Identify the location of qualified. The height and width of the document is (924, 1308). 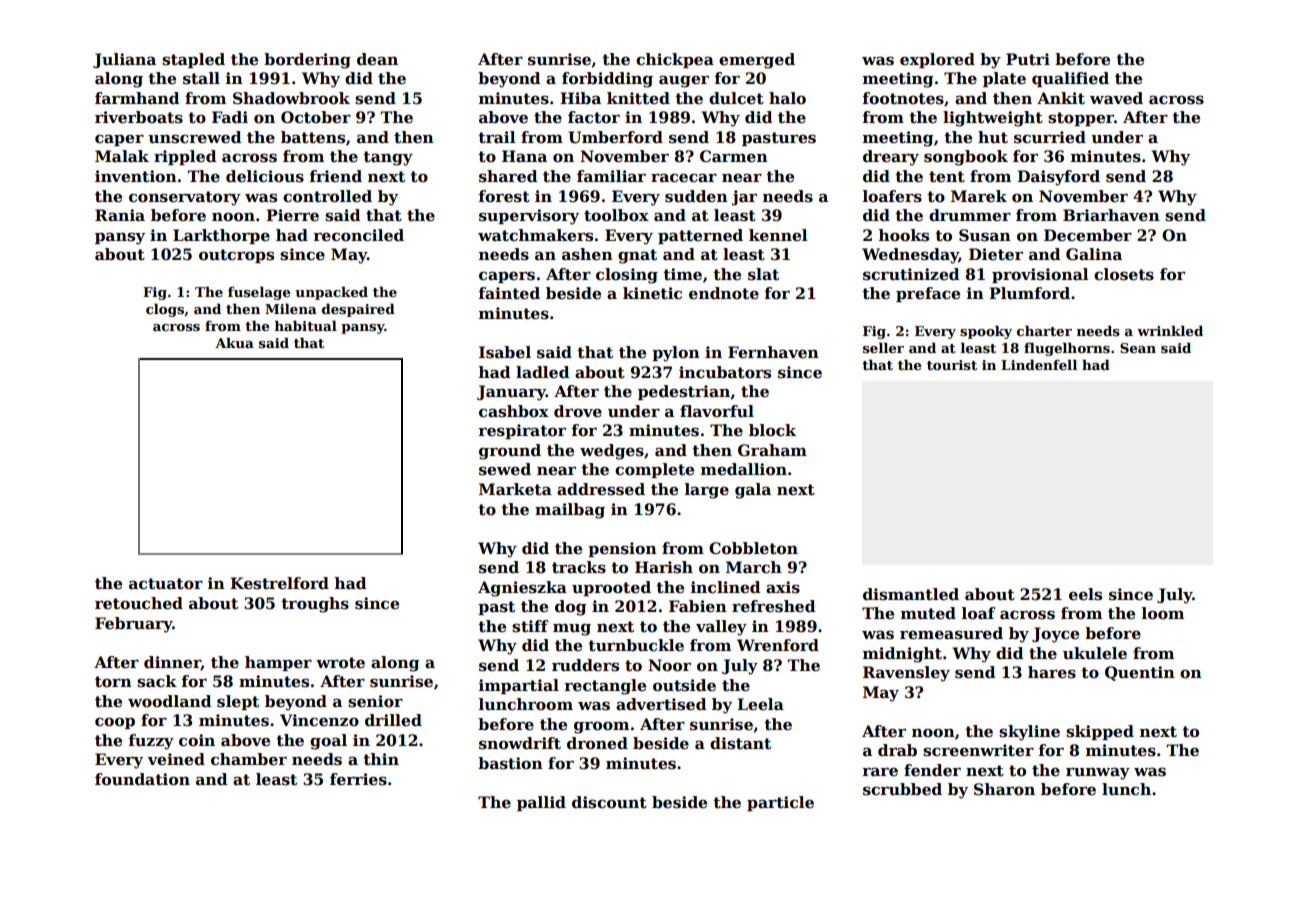
(1070, 79).
